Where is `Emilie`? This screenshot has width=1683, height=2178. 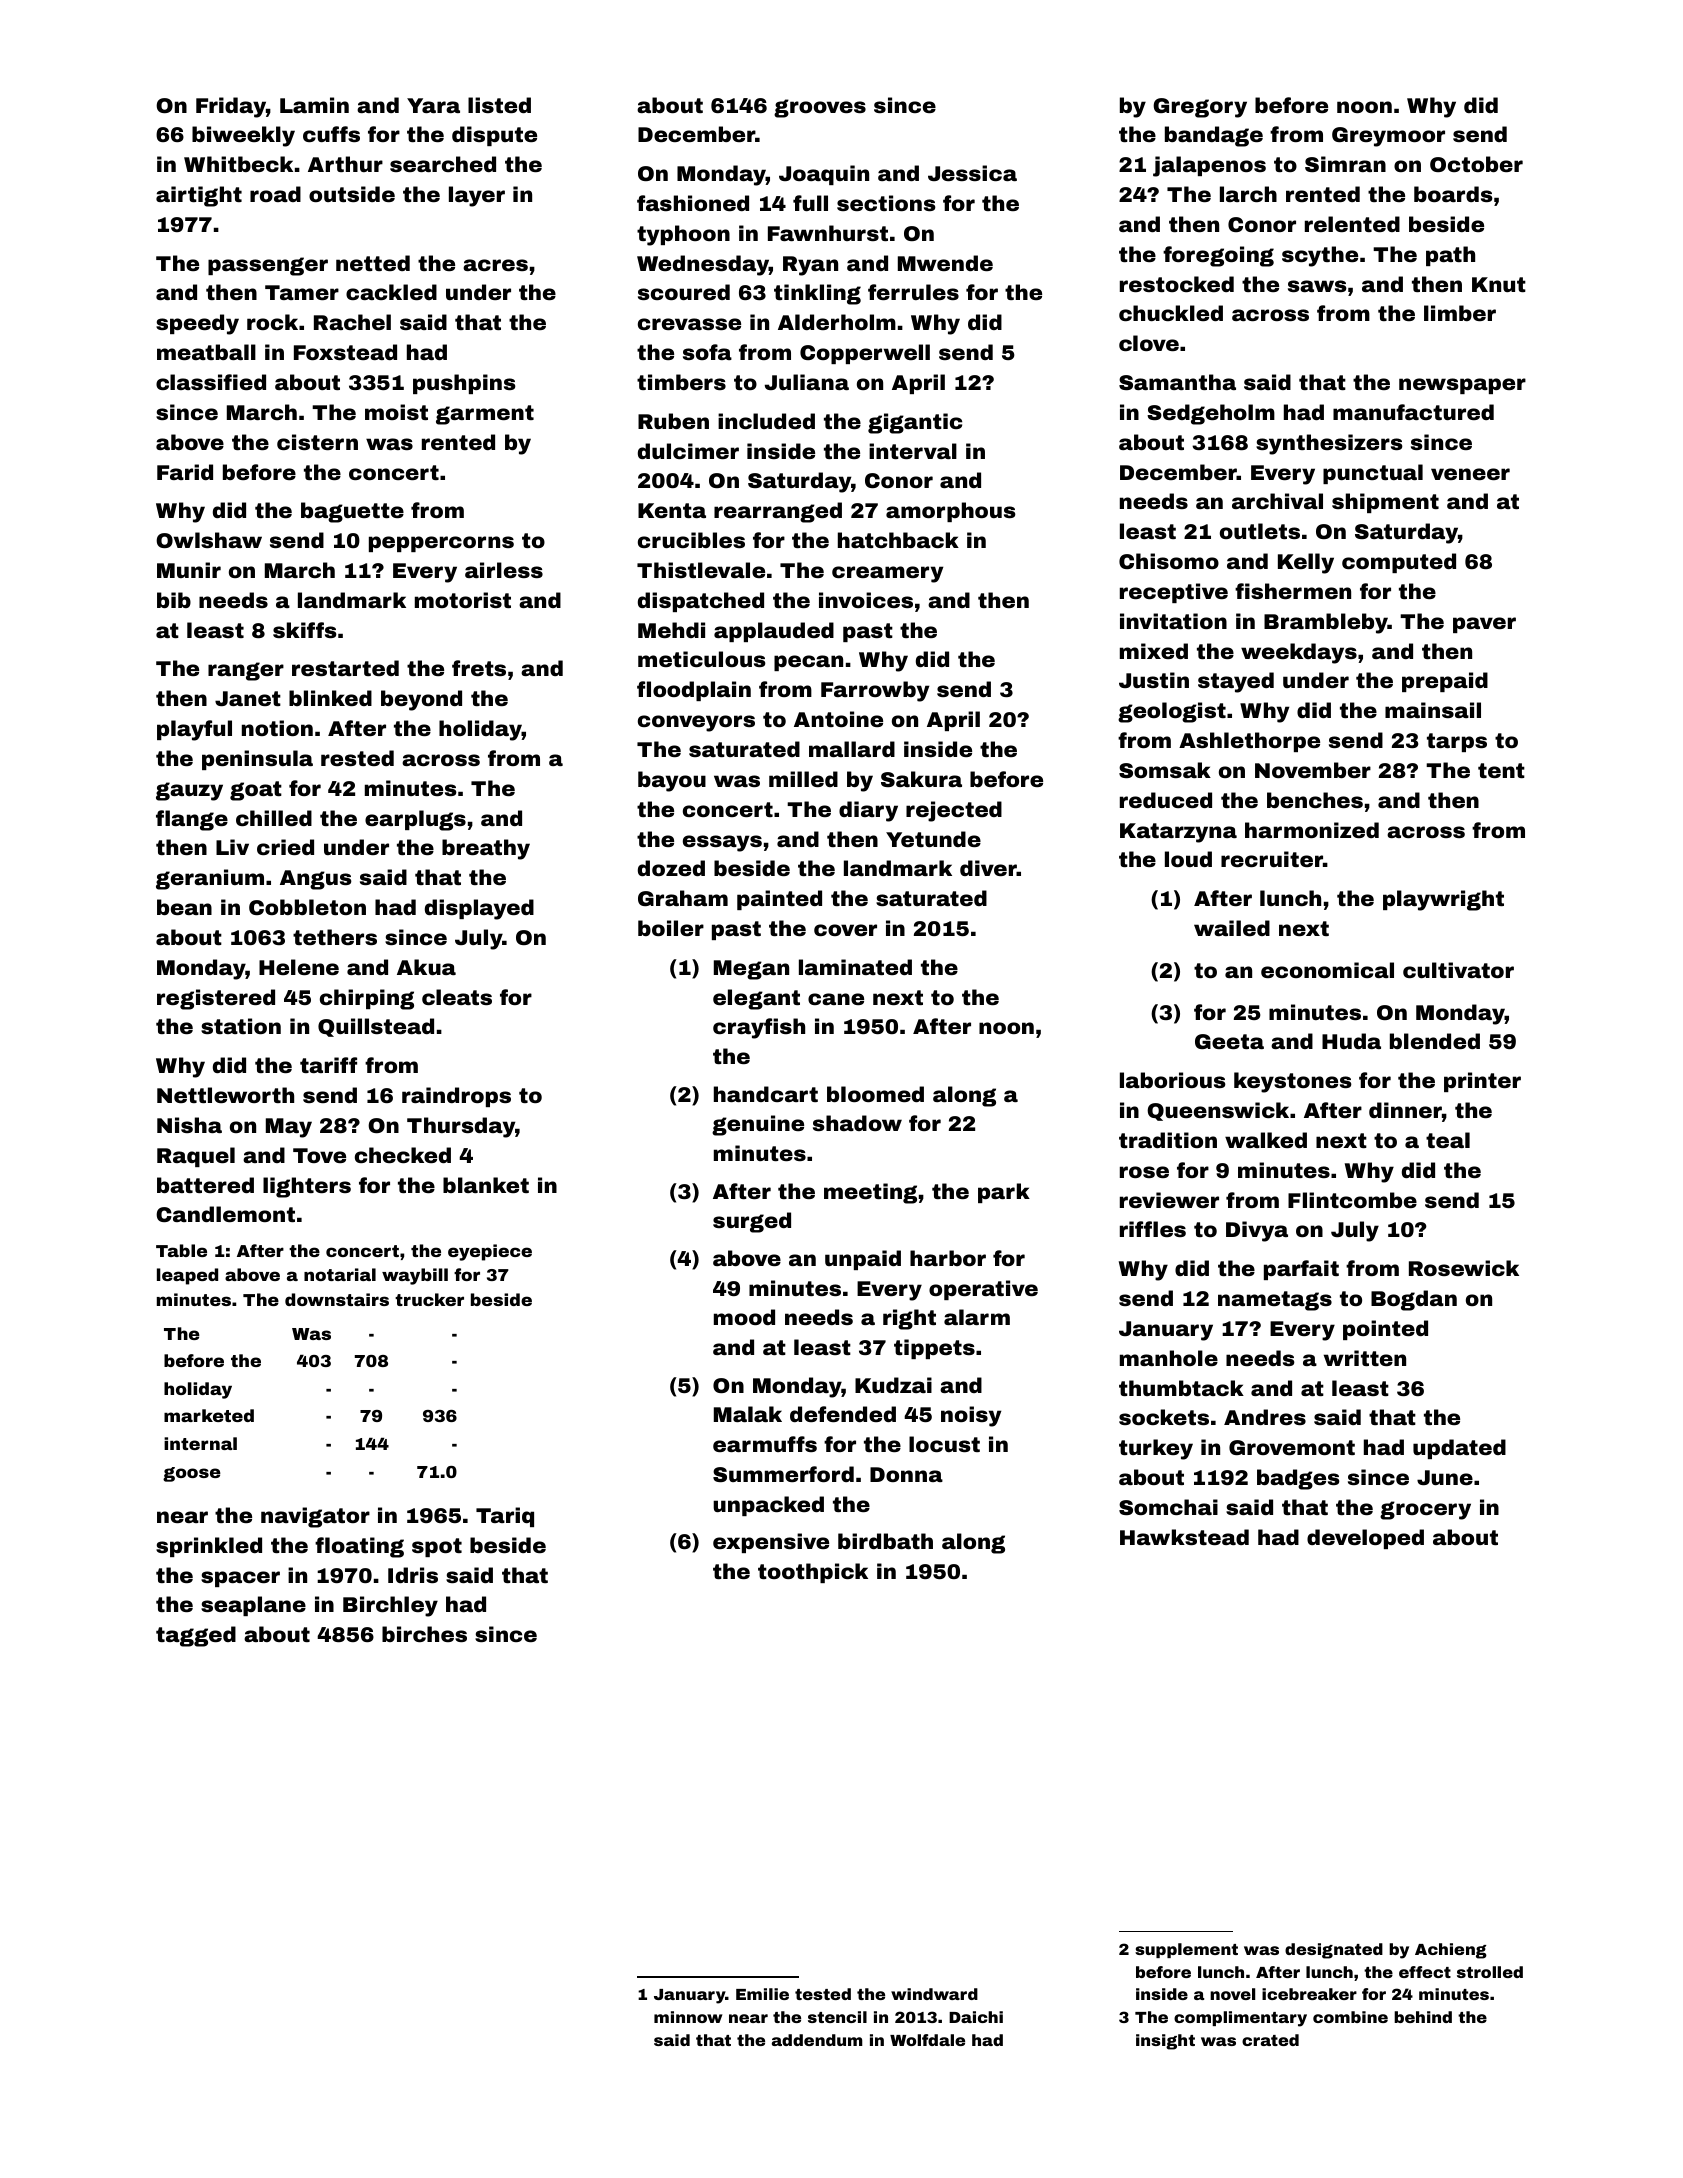 Emilie is located at coordinates (762, 1994).
